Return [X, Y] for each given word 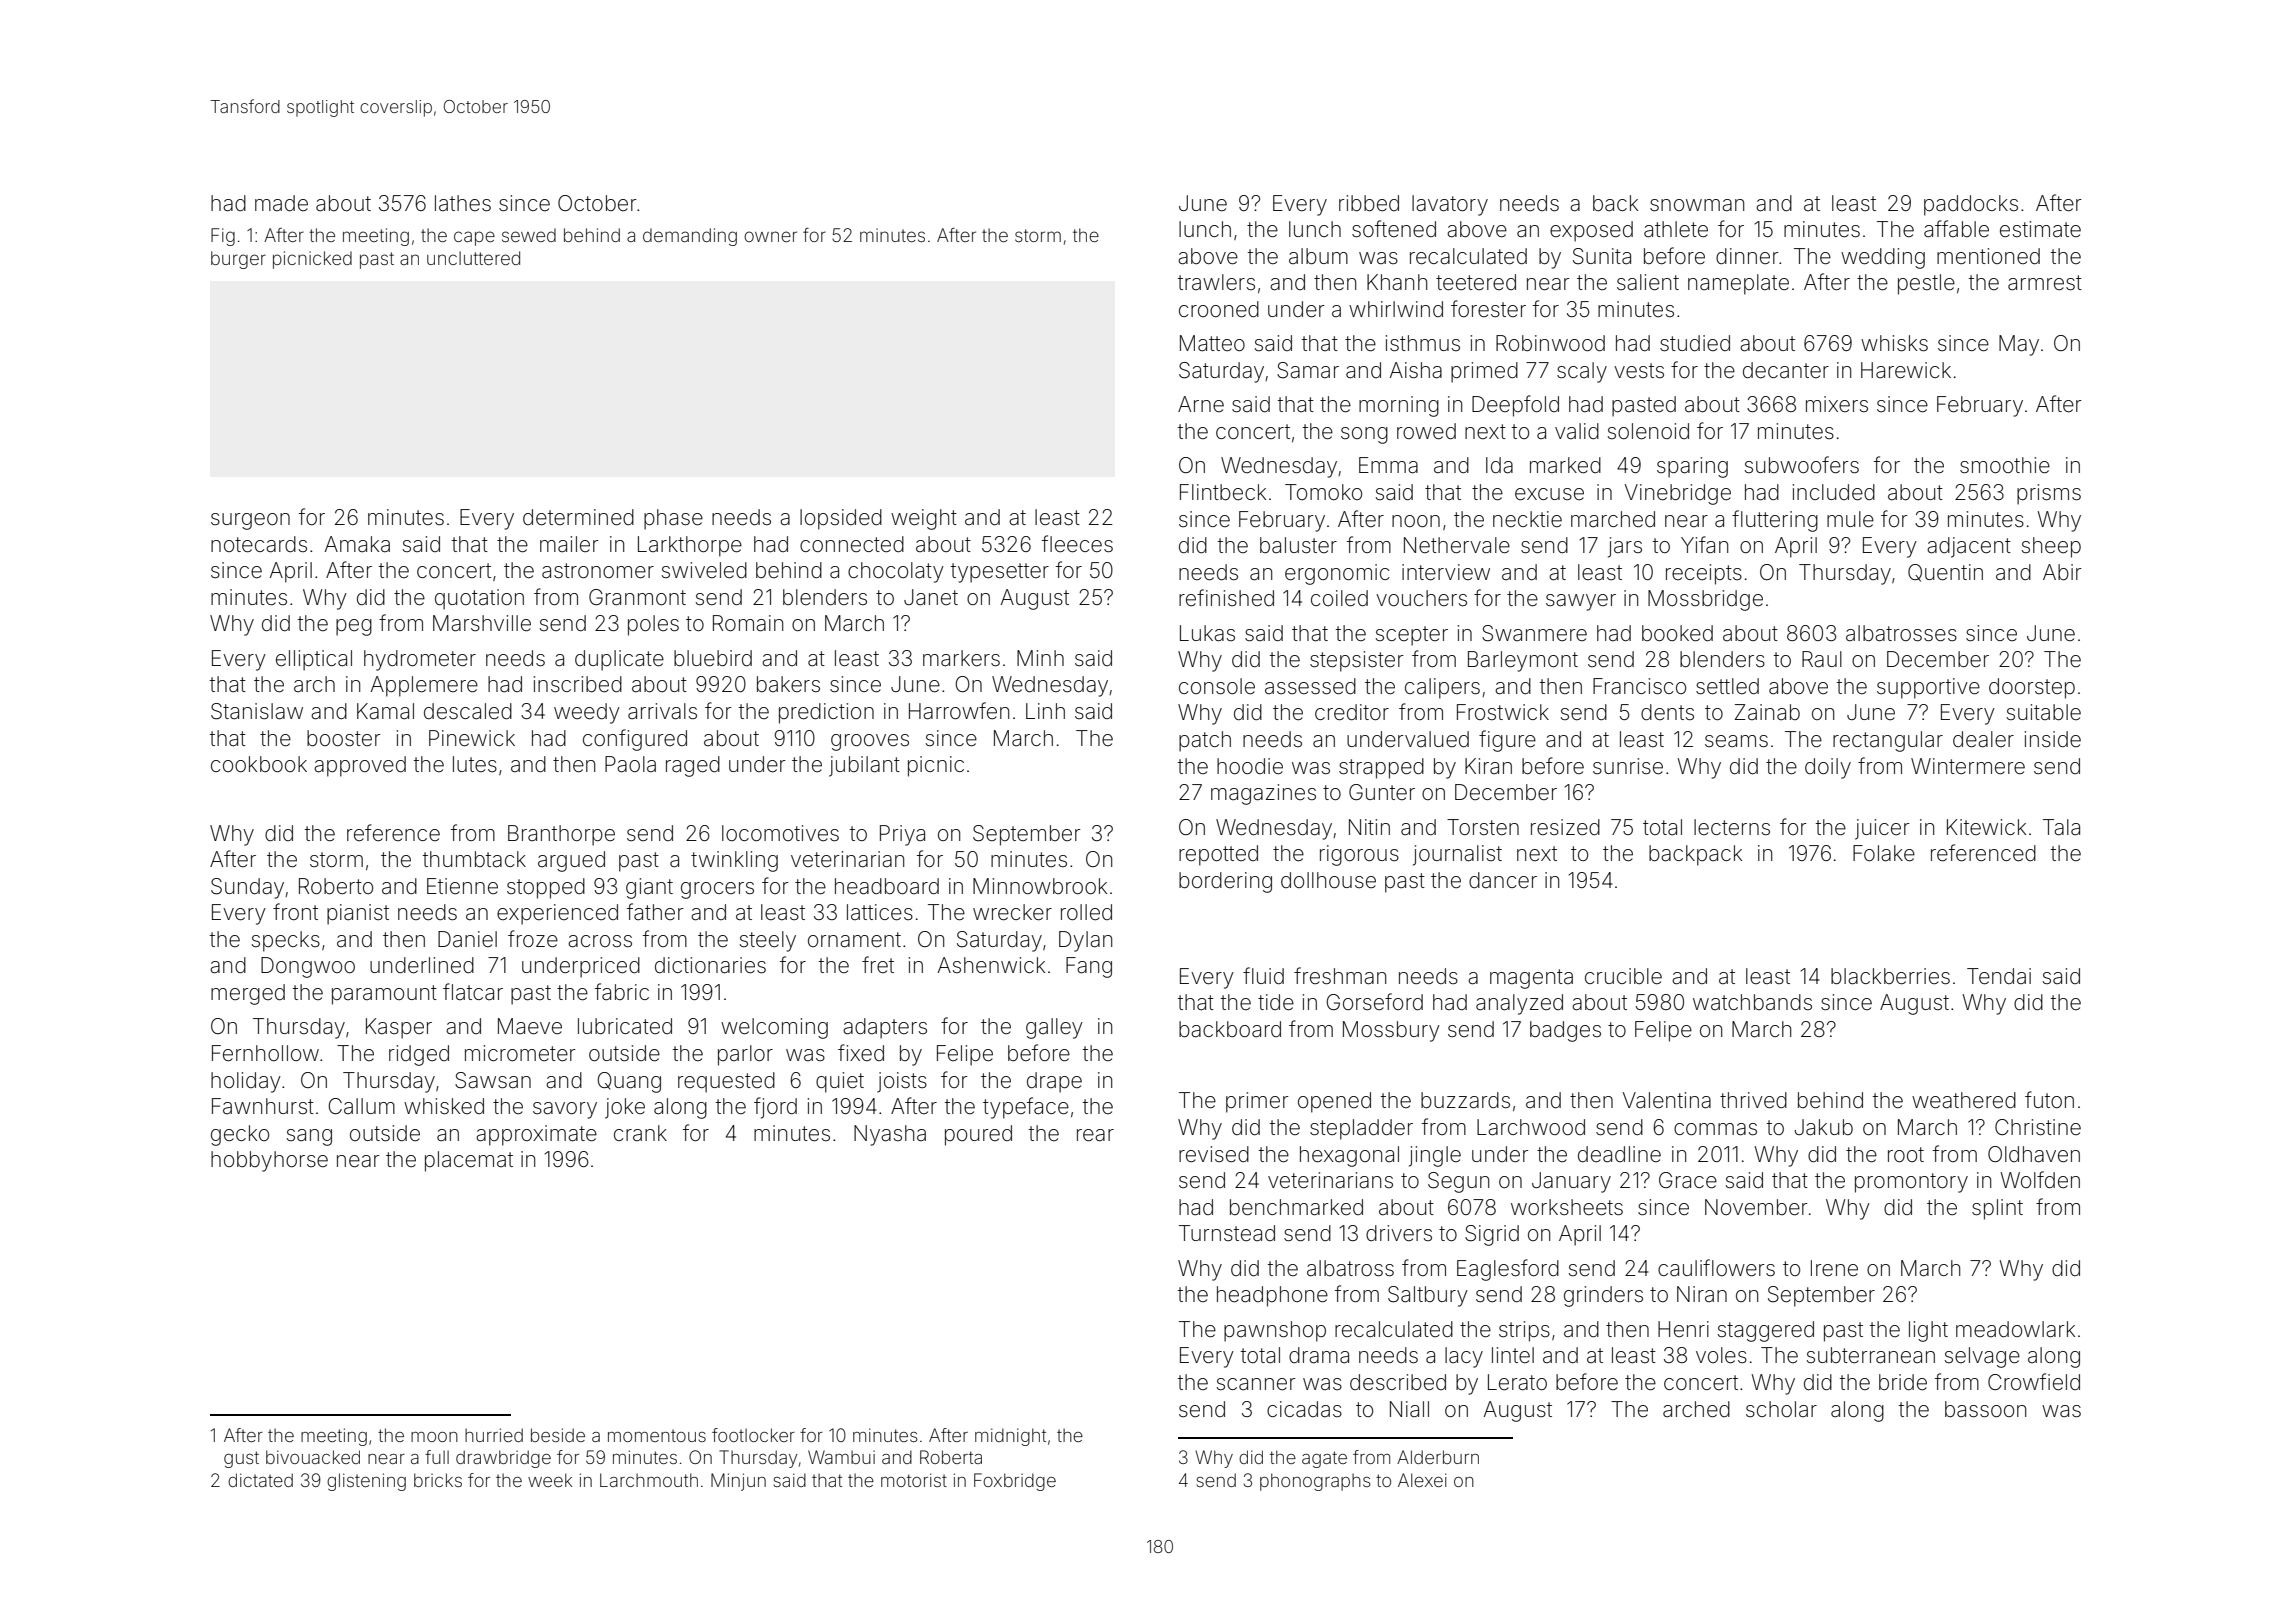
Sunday [247, 888]
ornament [854, 940]
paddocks [1971, 205]
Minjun [738, 1482]
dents [1667, 712]
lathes [463, 203]
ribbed [1369, 203]
